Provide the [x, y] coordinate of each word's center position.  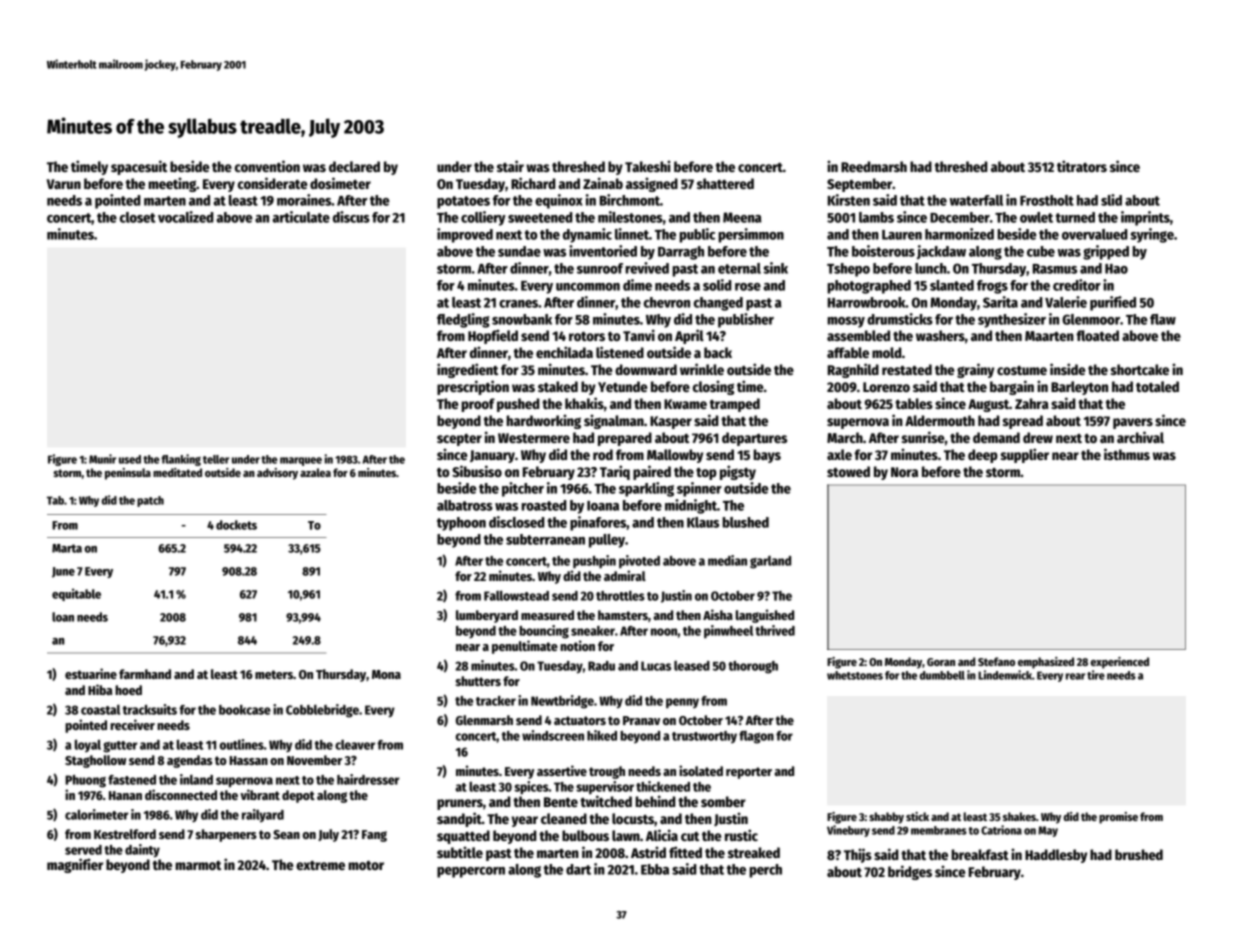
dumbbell [942, 675]
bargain [1012, 387]
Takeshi [648, 166]
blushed [745, 522]
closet [138, 217]
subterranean [545, 539]
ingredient [467, 370]
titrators [1082, 166]
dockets [236, 525]
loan [63, 617]
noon [664, 632]
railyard [263, 816]
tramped [735, 405]
